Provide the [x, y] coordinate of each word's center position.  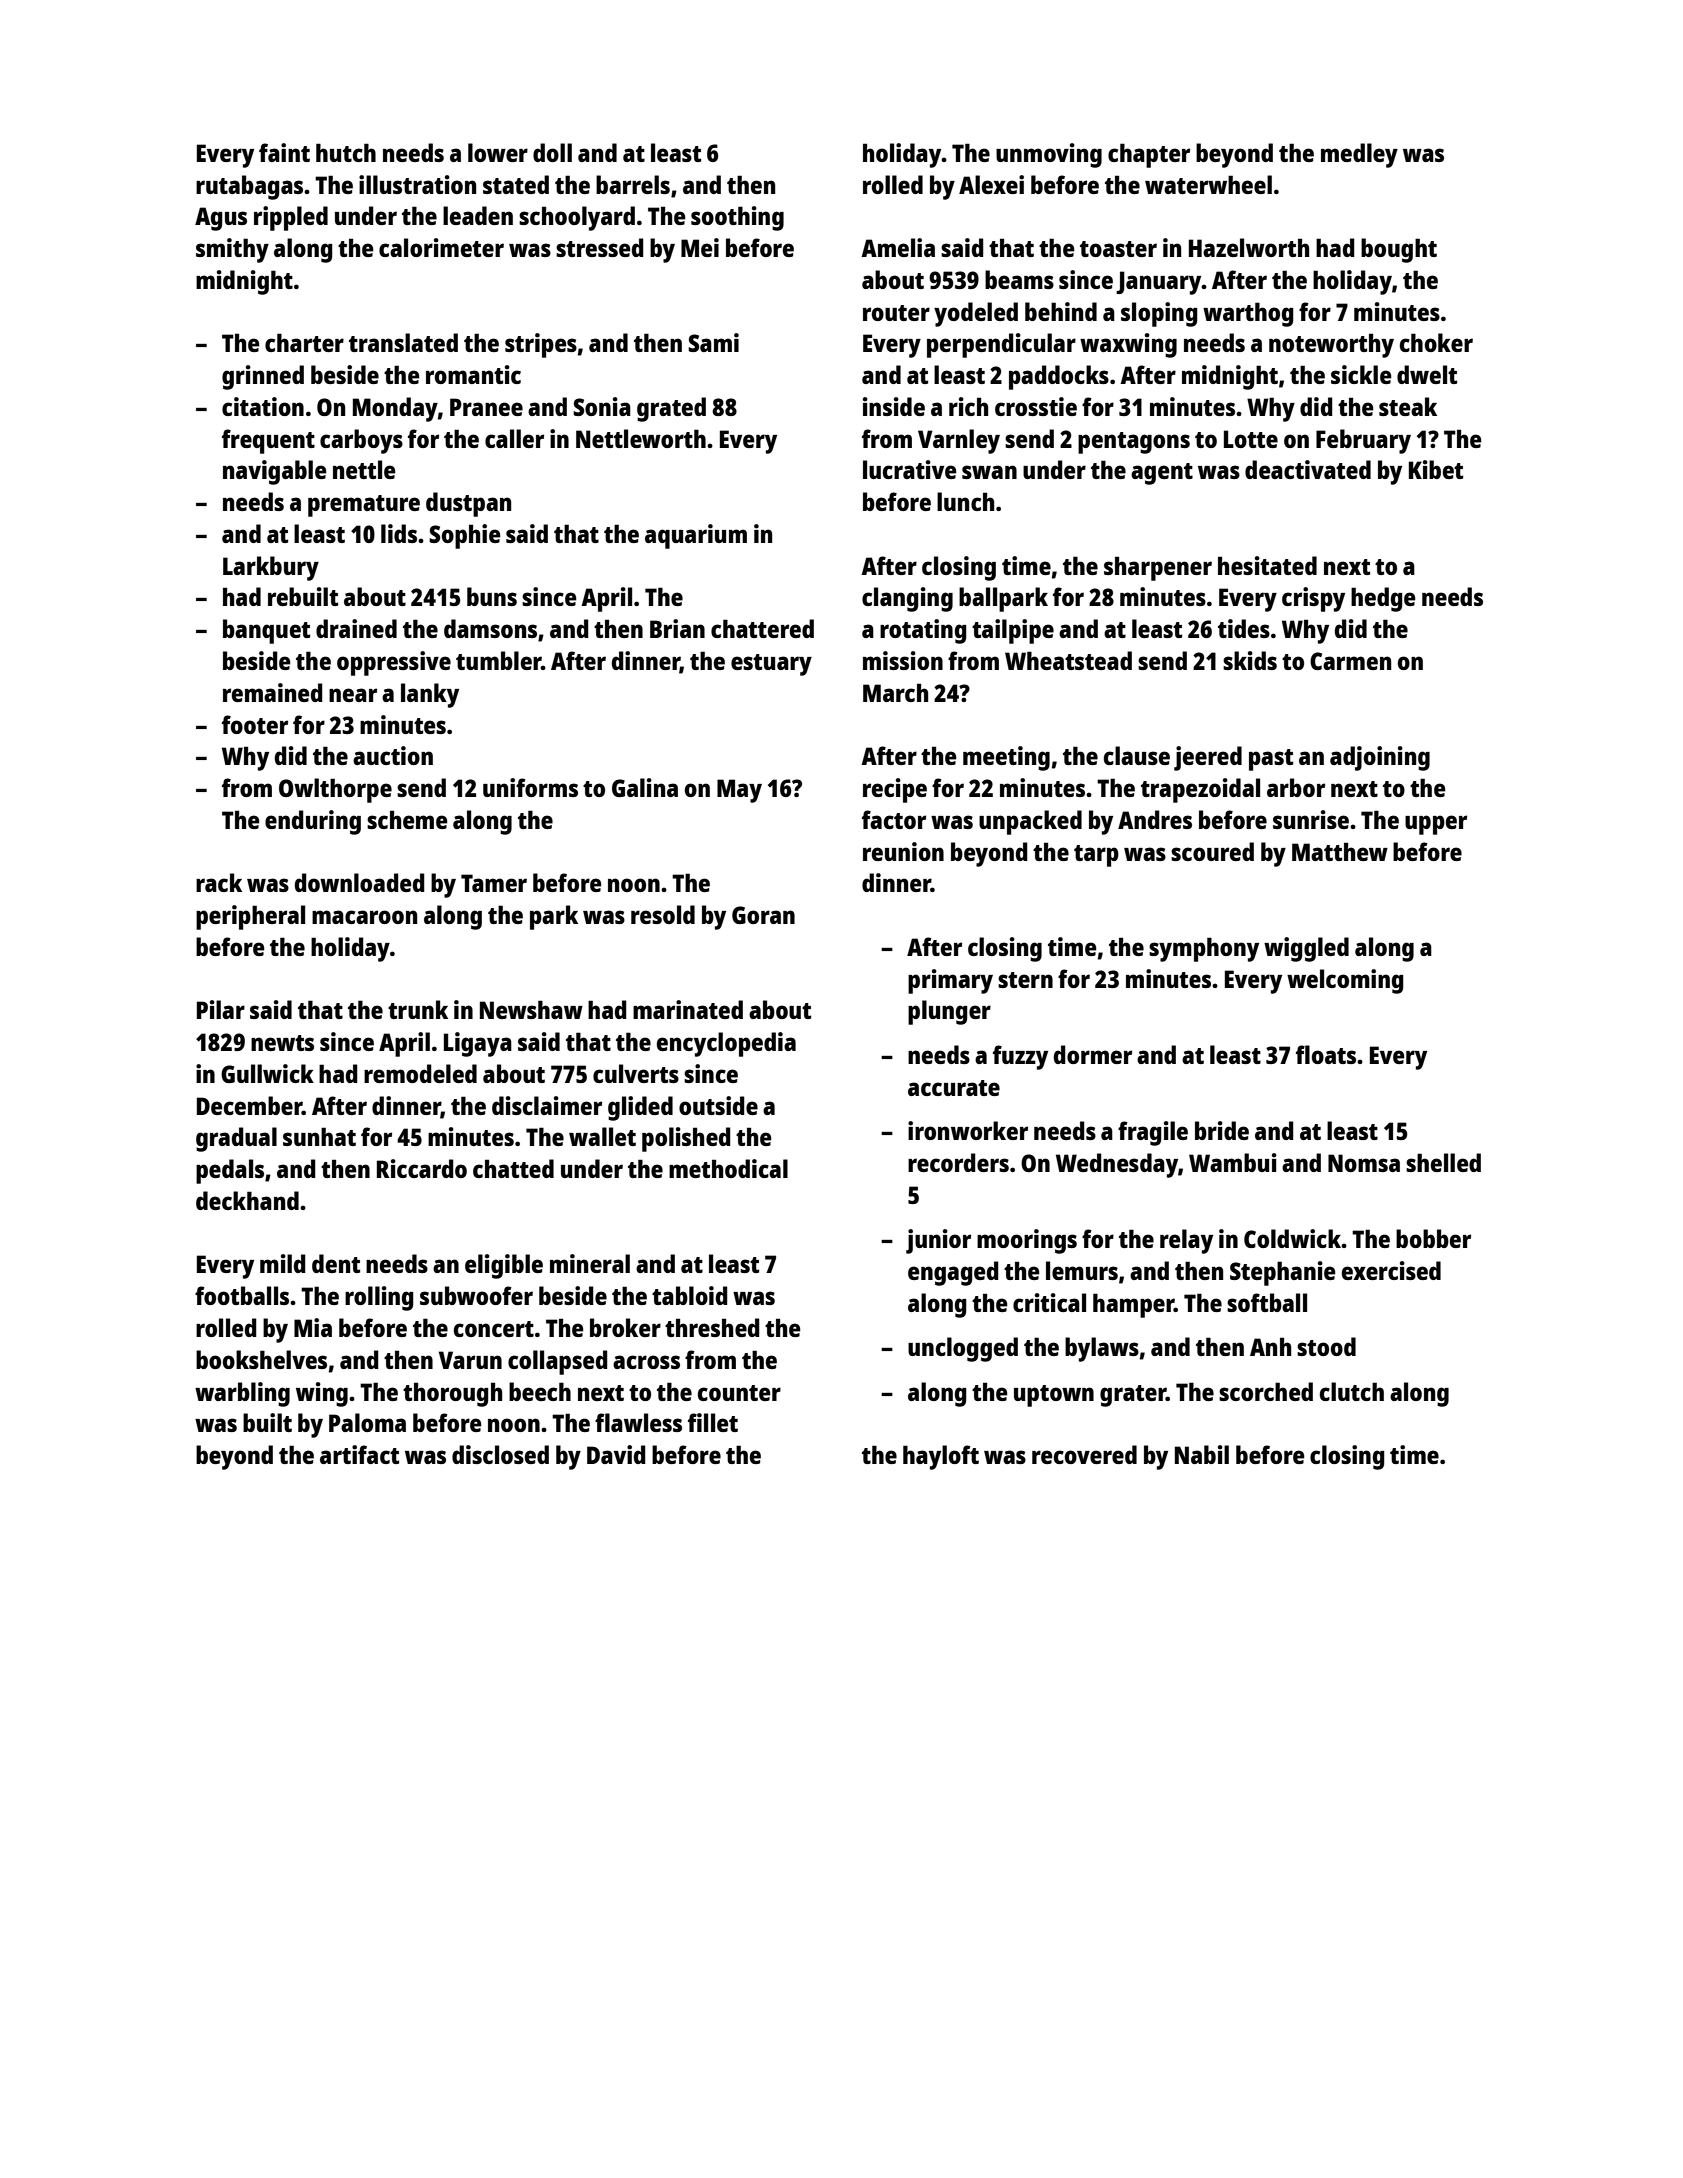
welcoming [1345, 981]
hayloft [941, 1457]
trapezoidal [1200, 790]
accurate [954, 1088]
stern [1025, 980]
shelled [1443, 1162]
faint [284, 152]
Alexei [991, 184]
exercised [1391, 1270]
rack [219, 882]
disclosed [500, 1454]
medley [1359, 155]
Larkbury [271, 568]
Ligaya [478, 1044]
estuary [771, 665]
